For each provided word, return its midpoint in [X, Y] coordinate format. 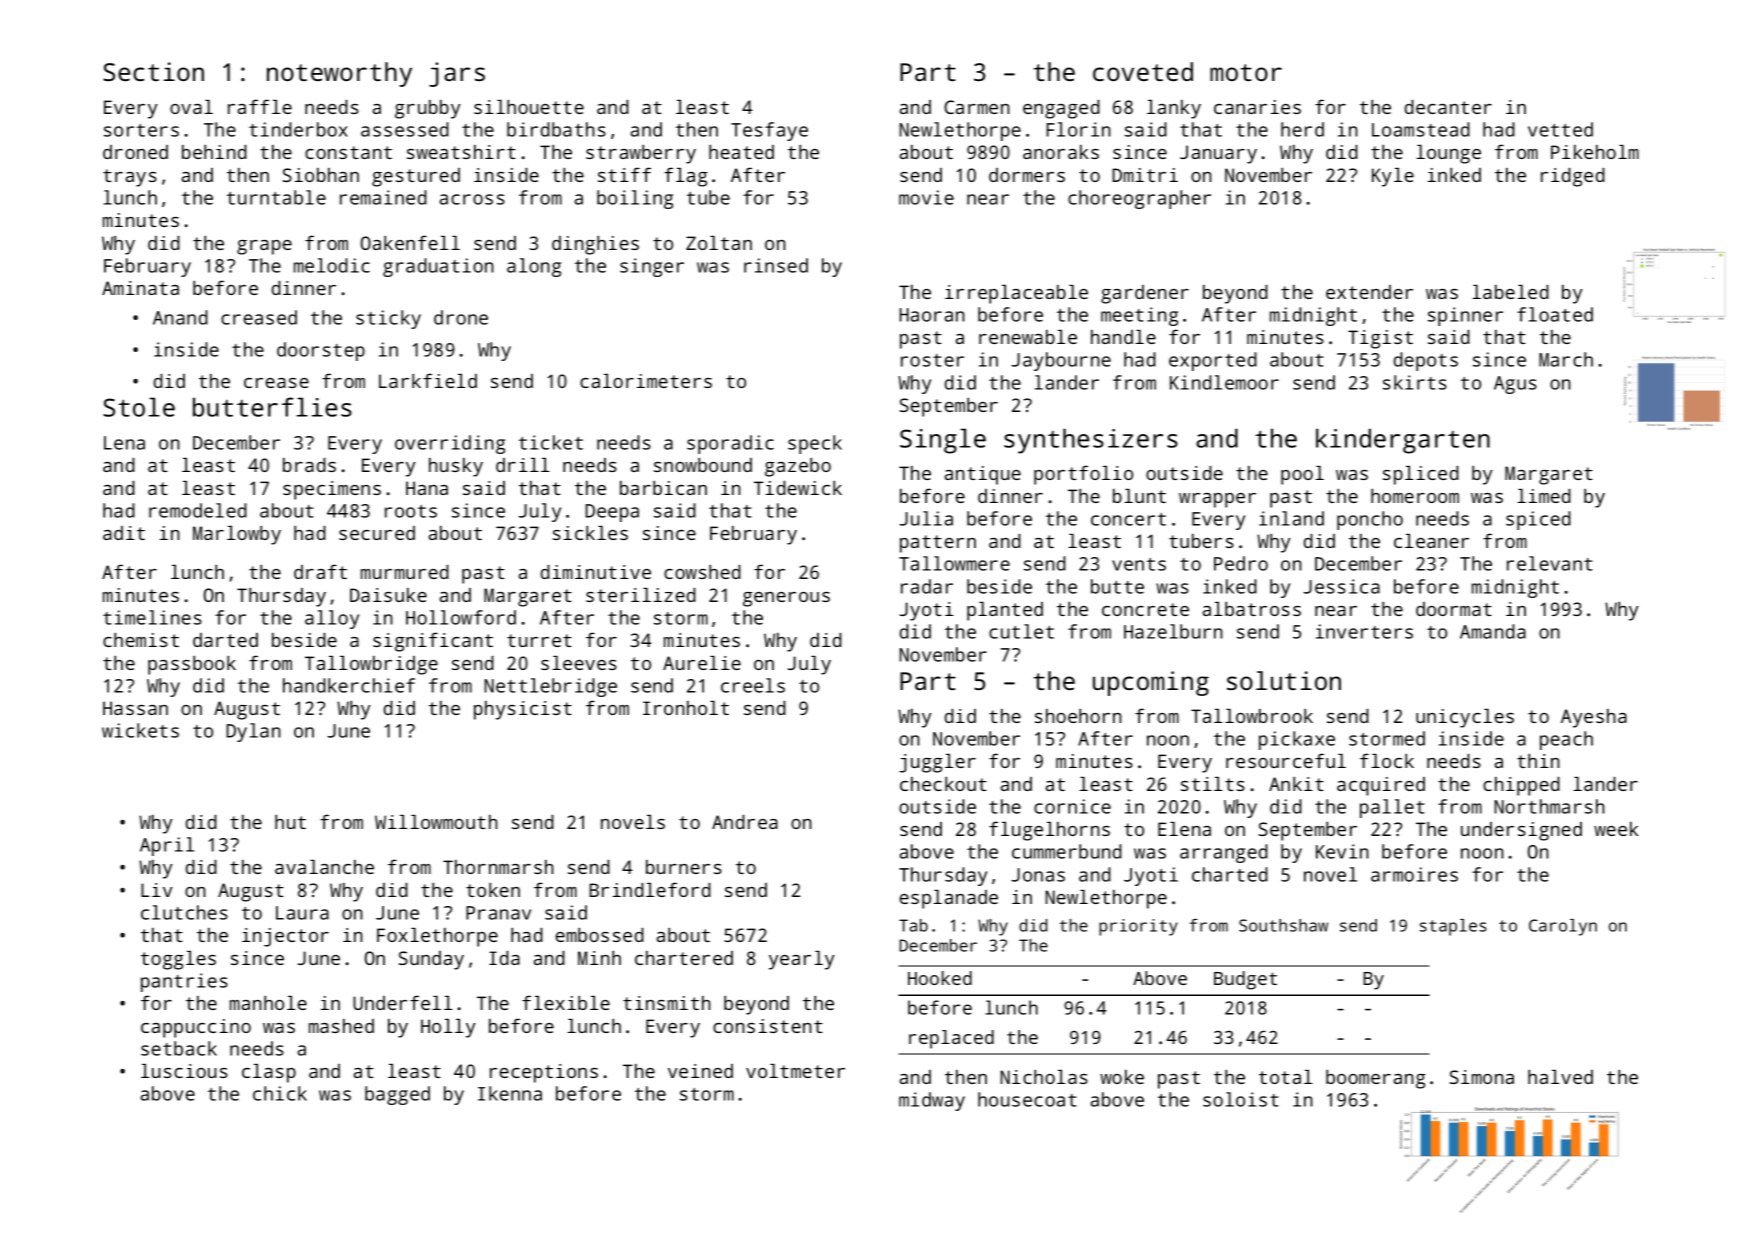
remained [383, 197]
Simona [1482, 1077]
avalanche [324, 867]
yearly [802, 960]
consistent [768, 1026]
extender [1369, 292]
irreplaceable [1016, 294]
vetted [1560, 129]
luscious [184, 1071]
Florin [1078, 129]
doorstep [321, 351]
